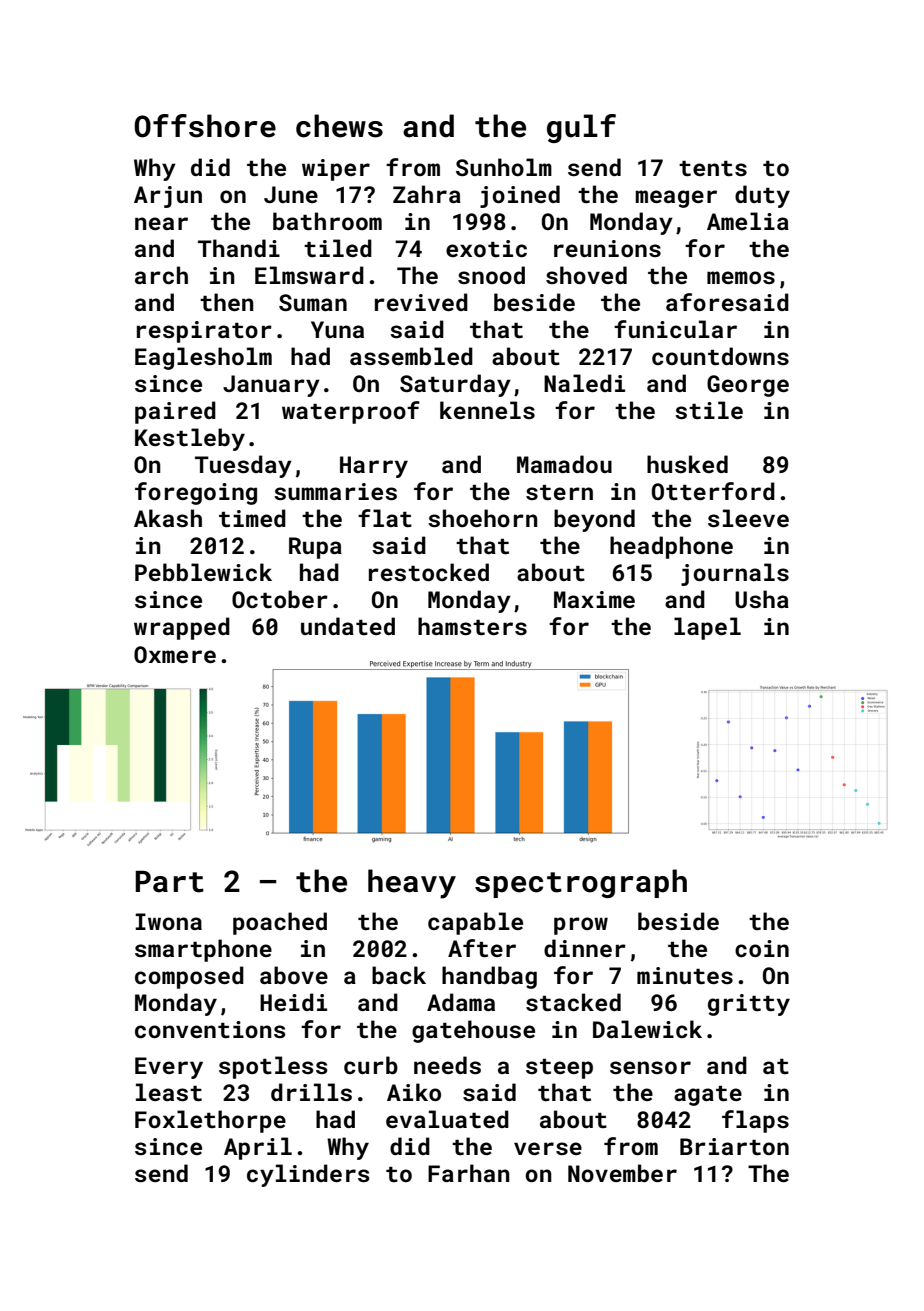  Describe the element at coordinates (581, 926) in the screenshot. I see `prow` at that location.
